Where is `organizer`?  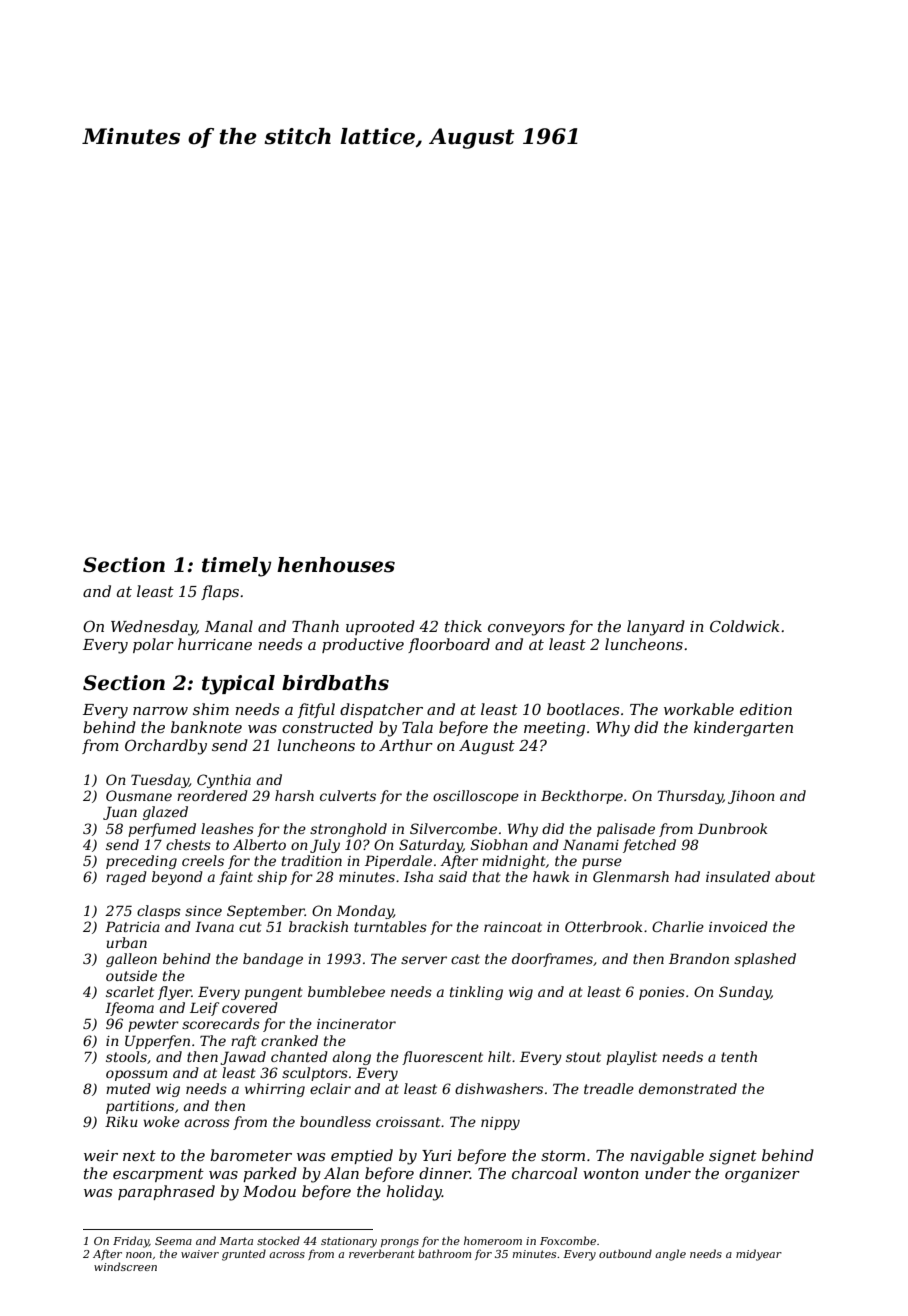
organizer is located at coordinates (762, 1175).
